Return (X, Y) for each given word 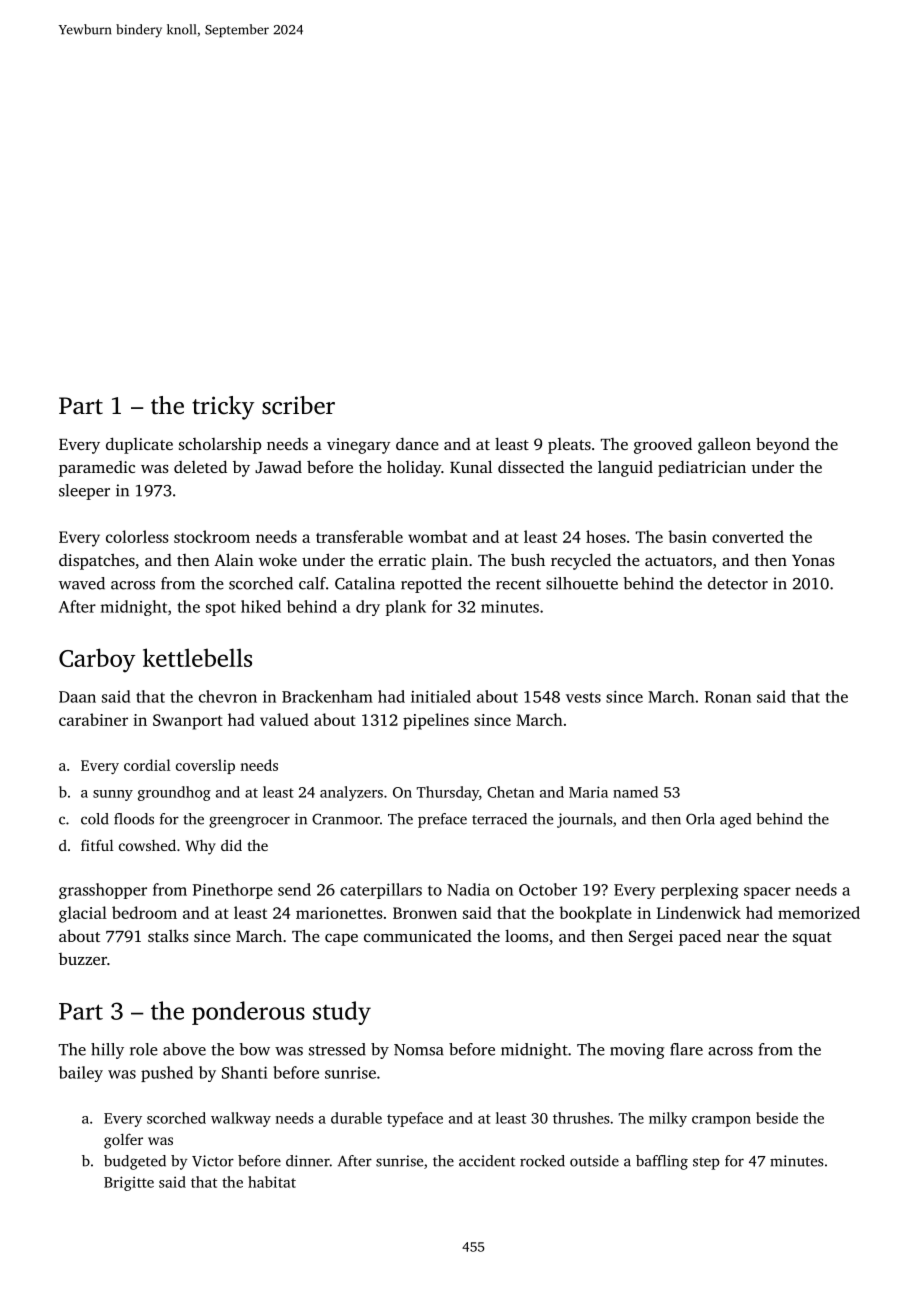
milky (668, 1119)
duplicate (139, 445)
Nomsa (419, 1050)
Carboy (97, 660)
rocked (542, 1161)
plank (406, 608)
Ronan (728, 697)
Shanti (244, 1072)
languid (625, 469)
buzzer (83, 959)
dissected (531, 466)
